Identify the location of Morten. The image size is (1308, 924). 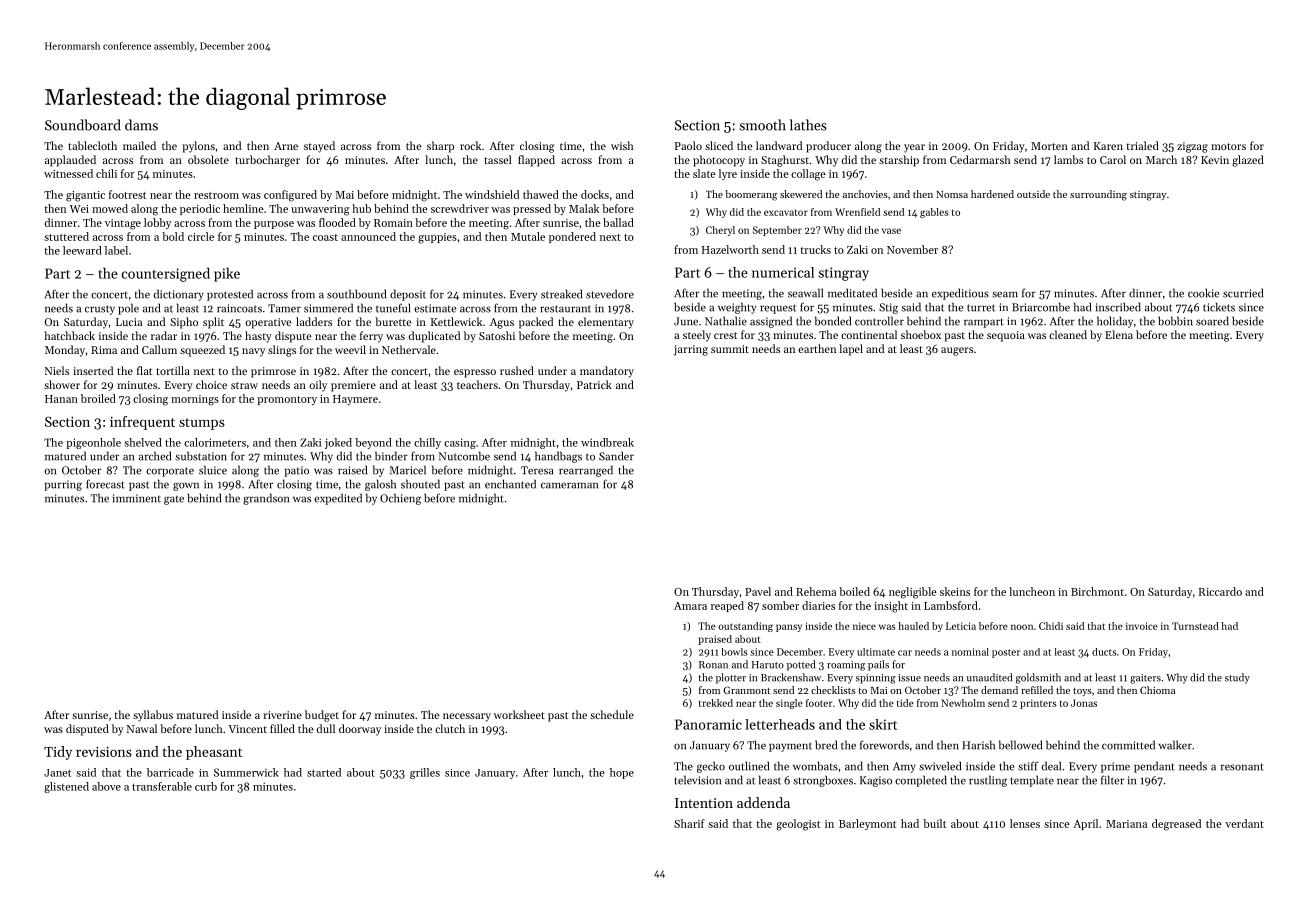
(1049, 146).
